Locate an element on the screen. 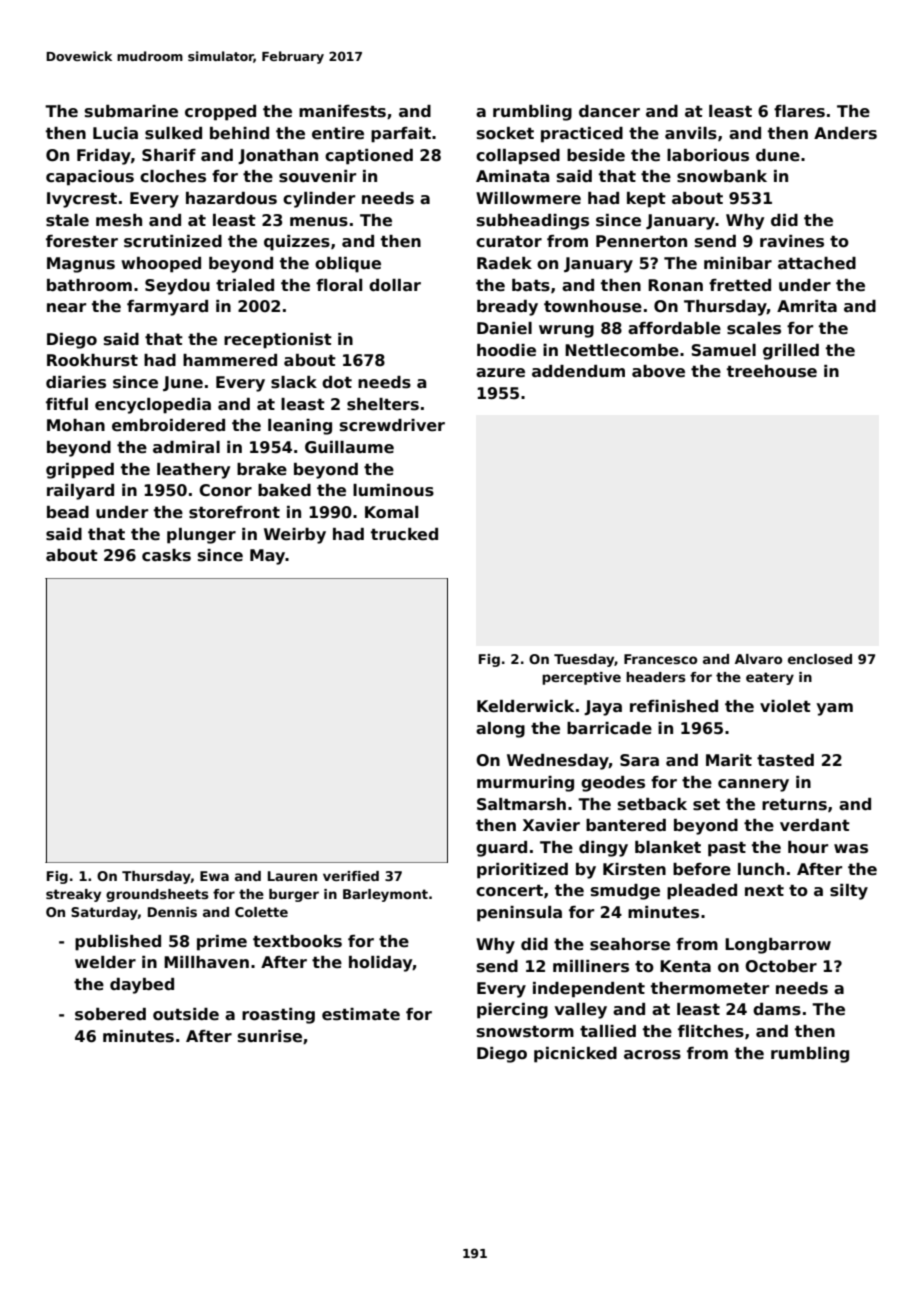  screwdriver is located at coordinates (392, 425).
